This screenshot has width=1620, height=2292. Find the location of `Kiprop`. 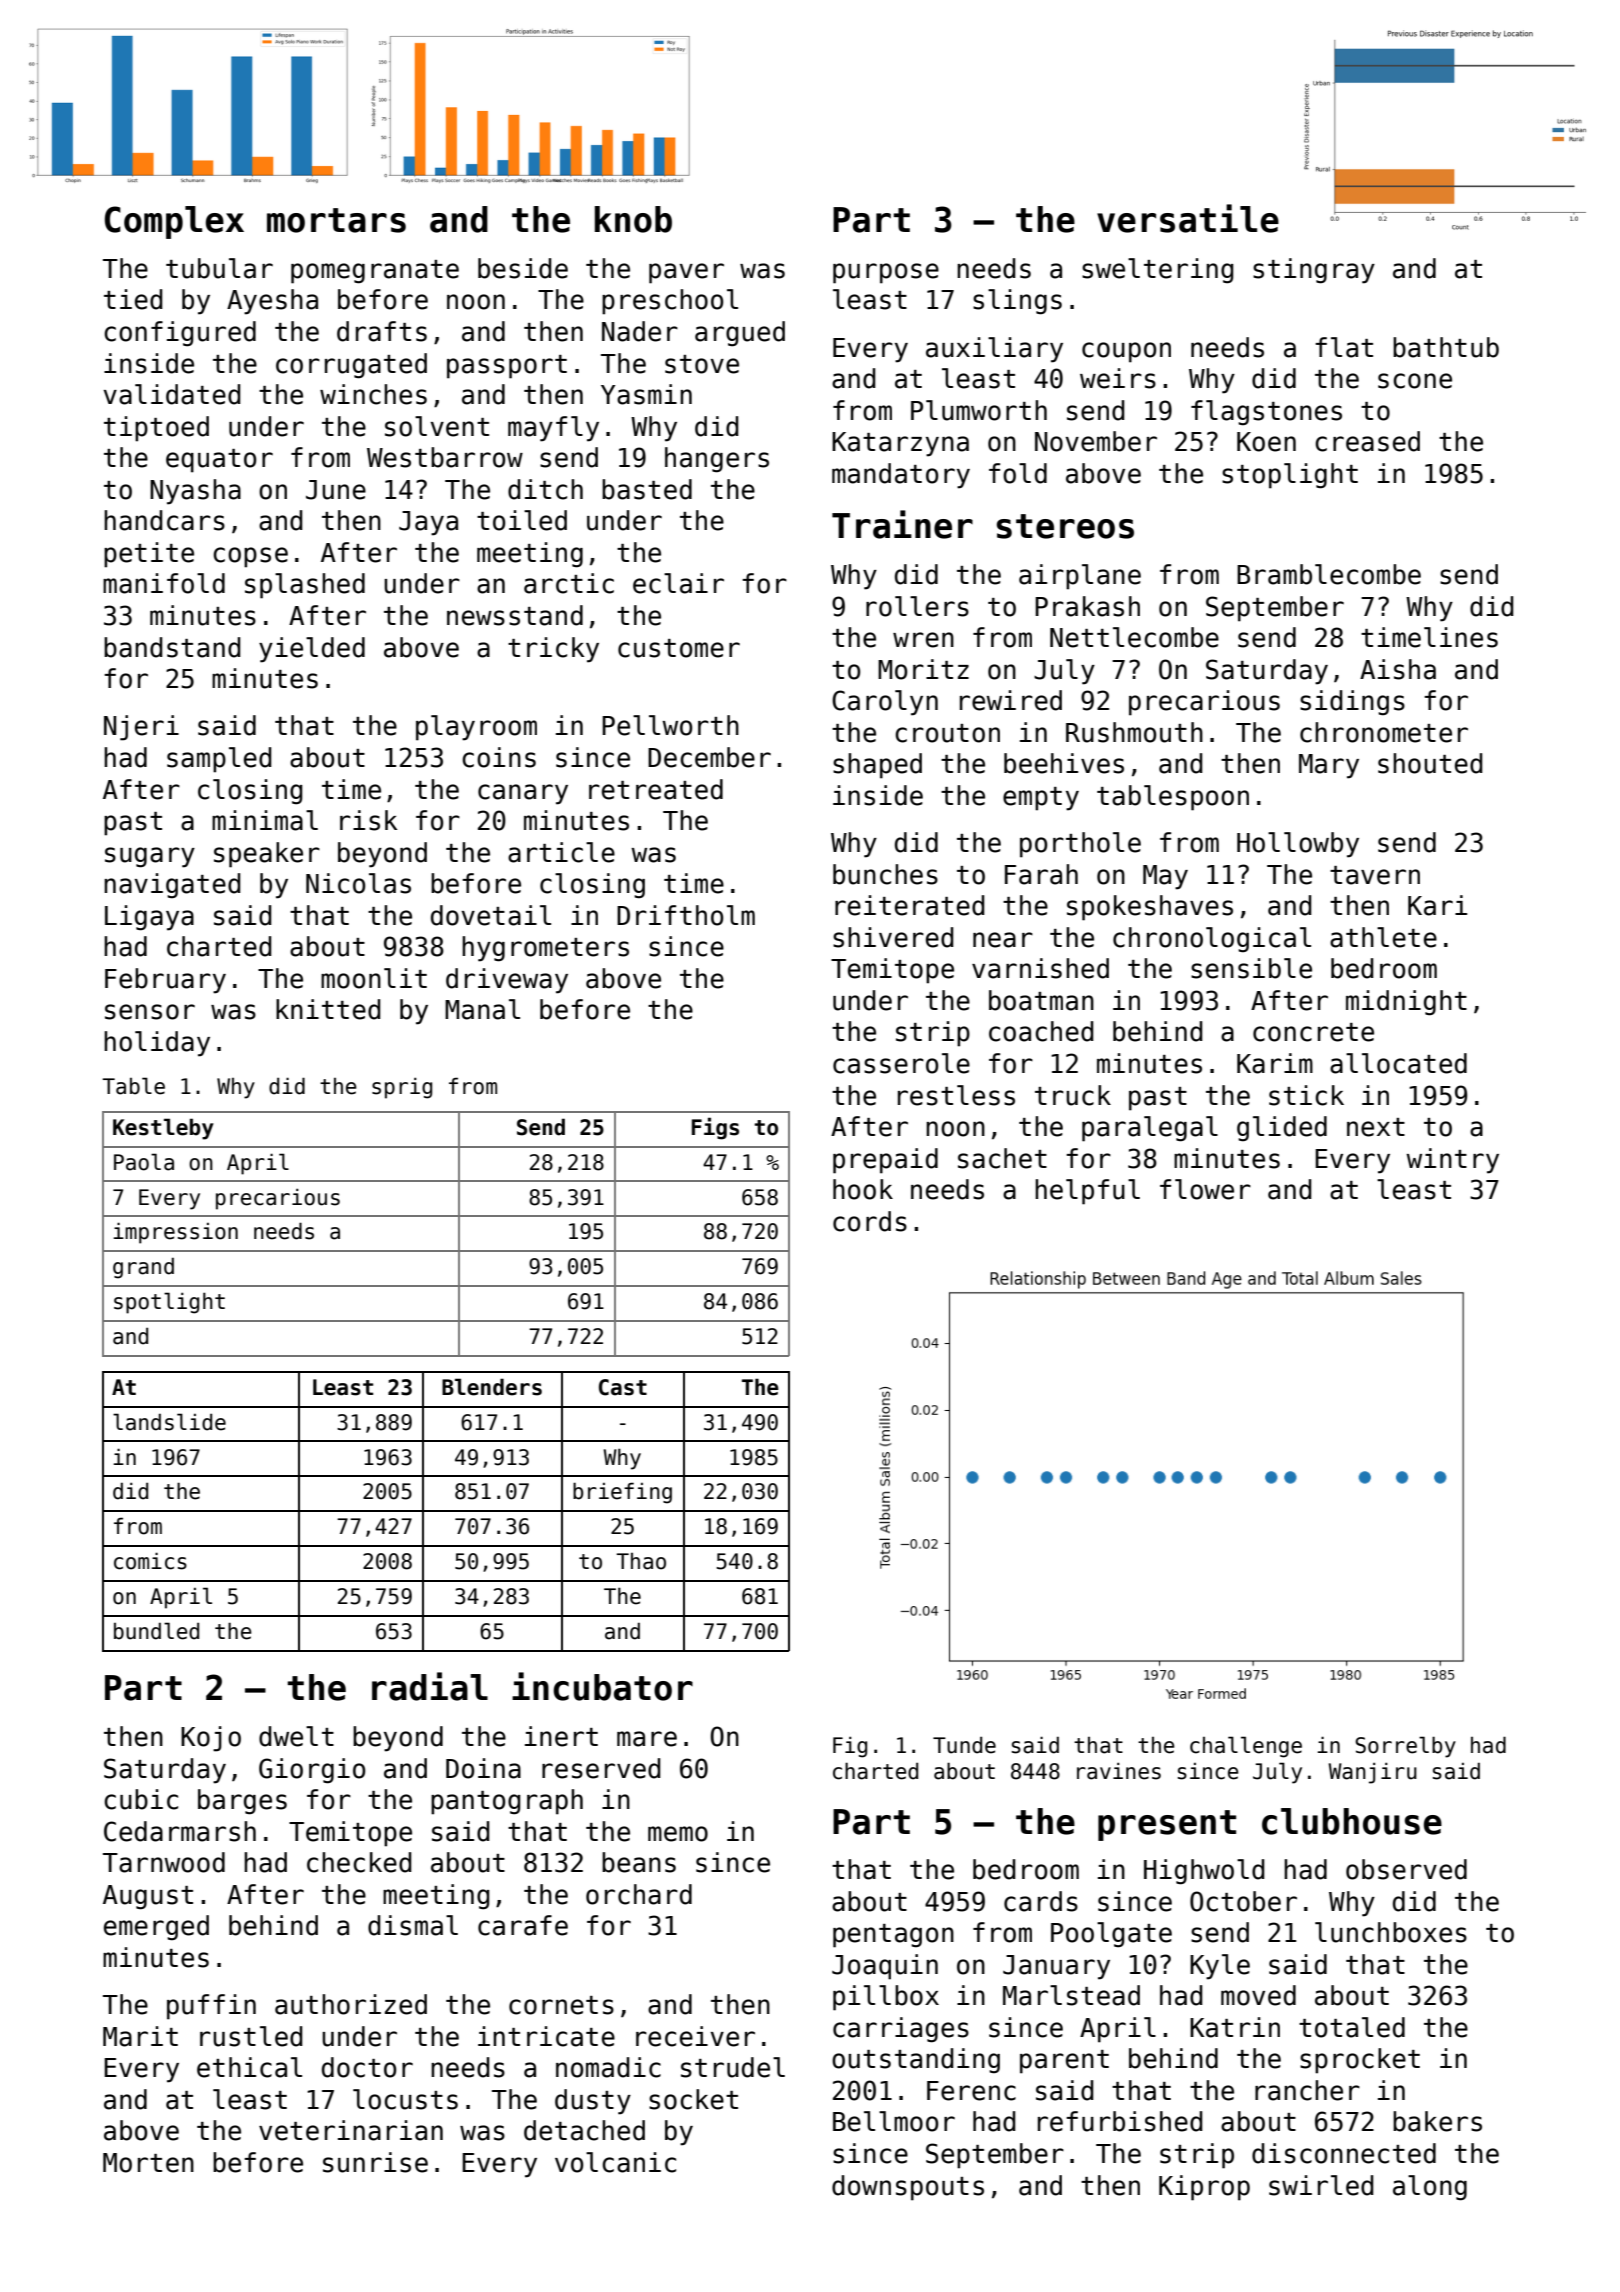

Kiprop is located at coordinates (1204, 2188).
